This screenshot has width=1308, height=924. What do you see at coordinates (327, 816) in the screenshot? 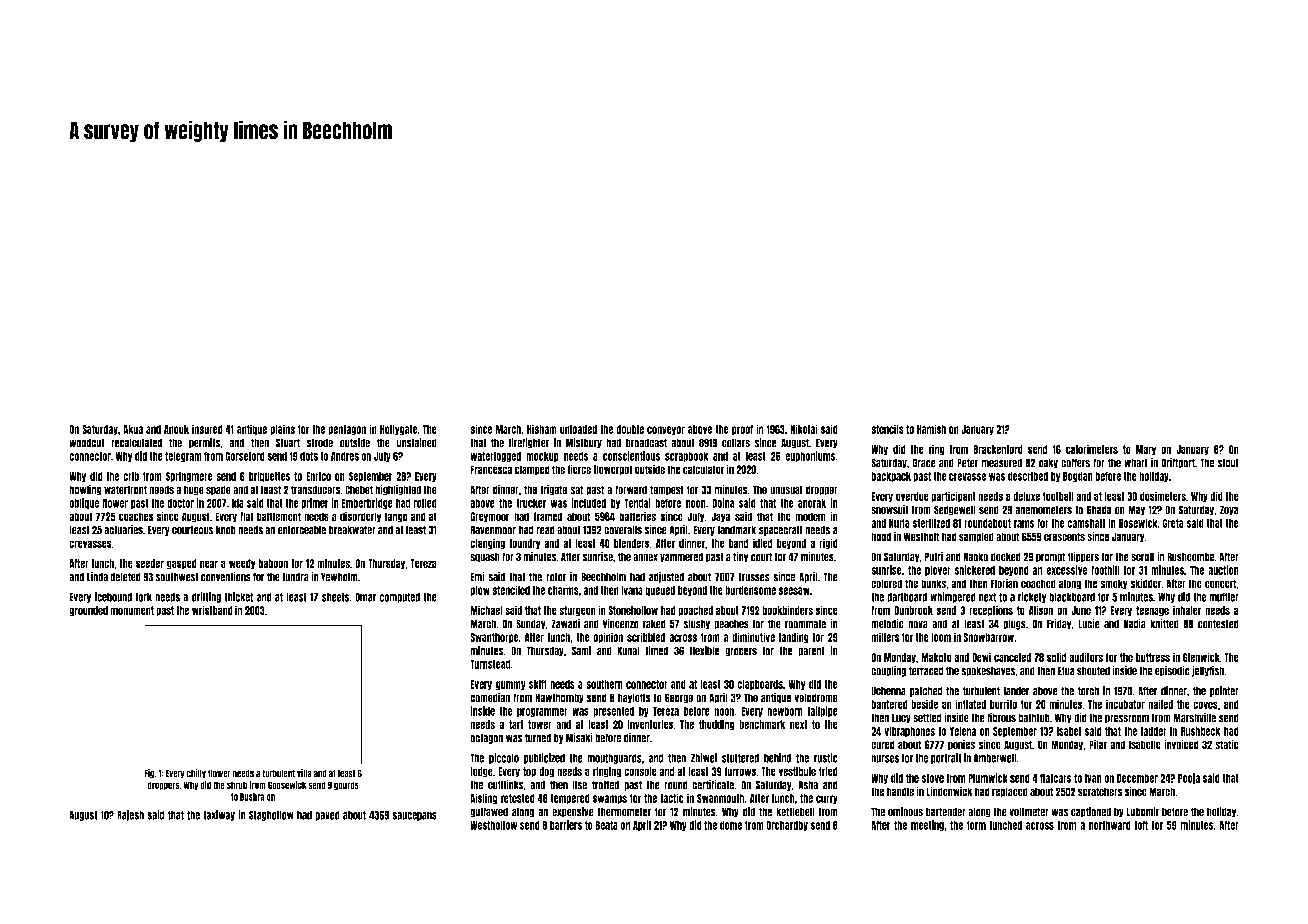
I see `paved` at bounding box center [327, 816].
